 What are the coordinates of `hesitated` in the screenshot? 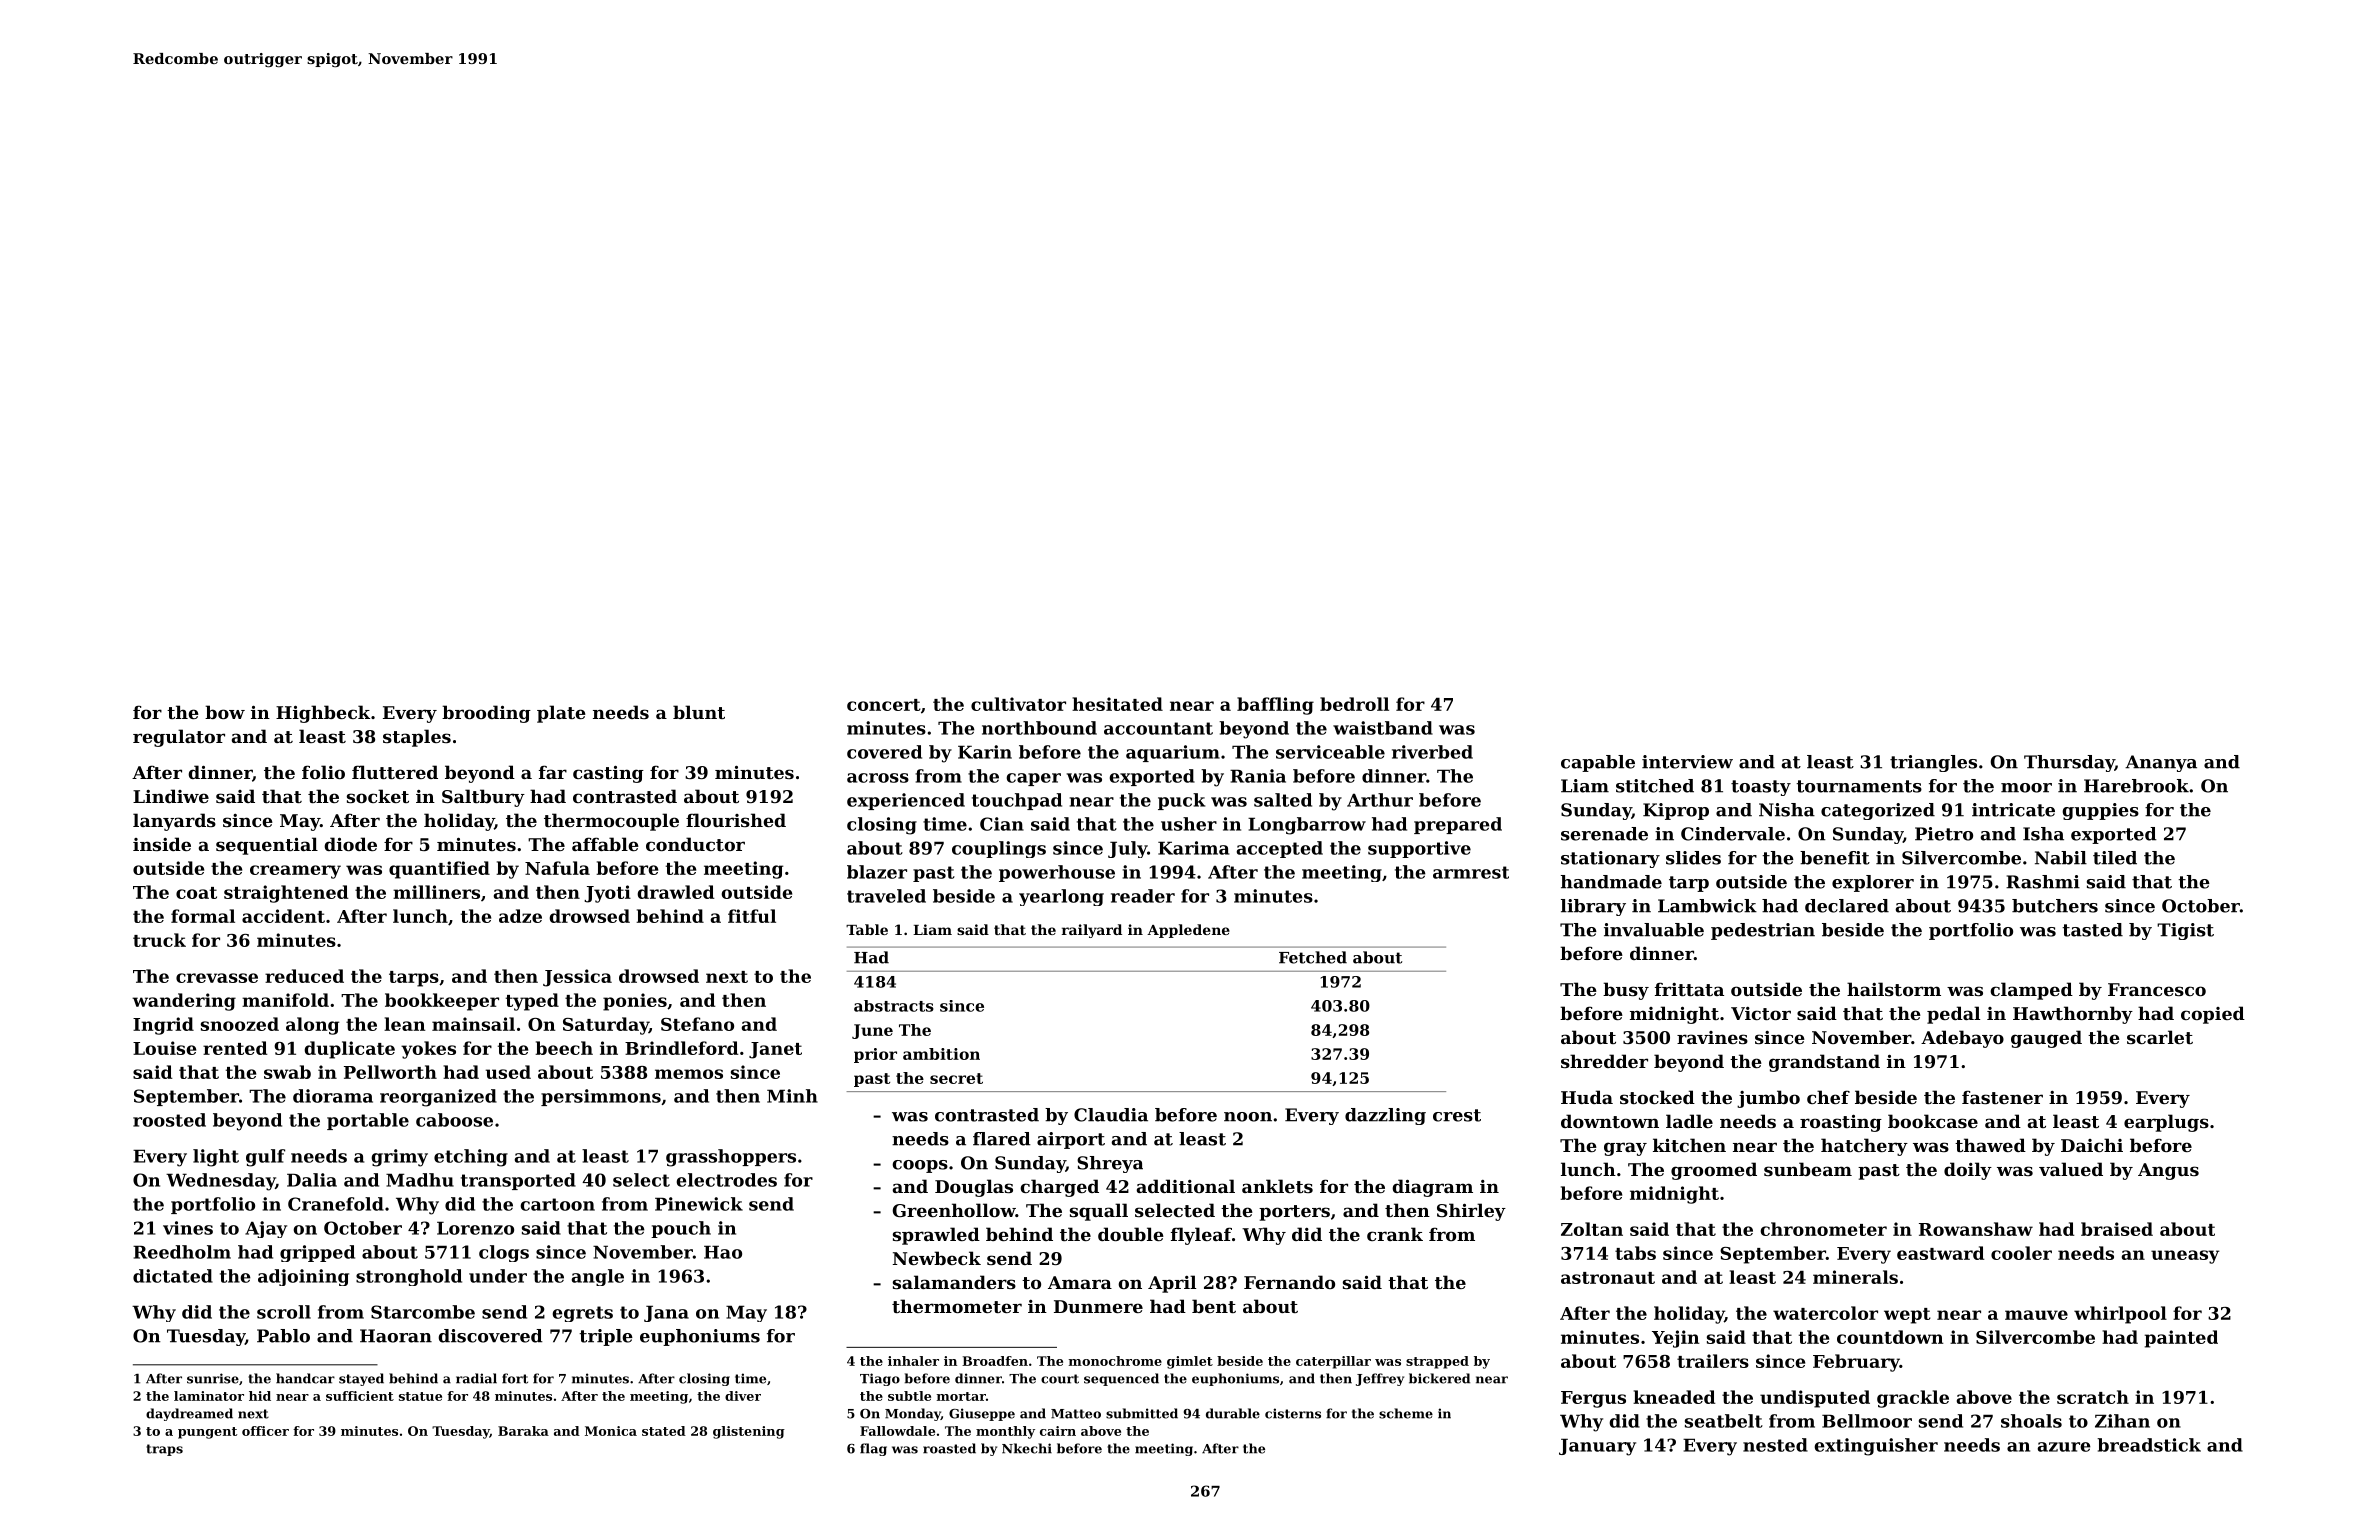 It's located at (1117, 704).
